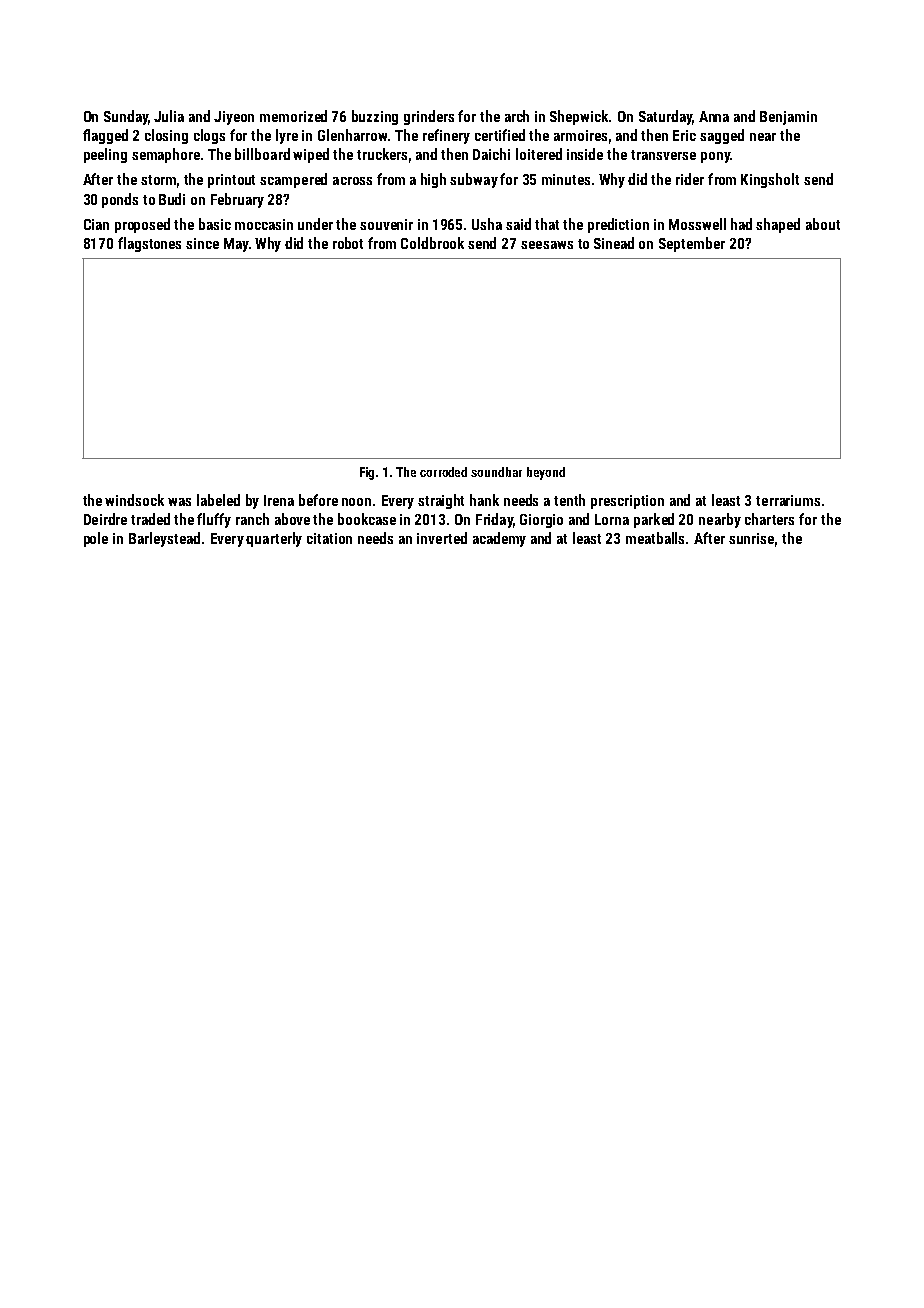 Image resolution: width=924 pixels, height=1308 pixels. What do you see at coordinates (788, 500) in the document?
I see `terrariums` at bounding box center [788, 500].
